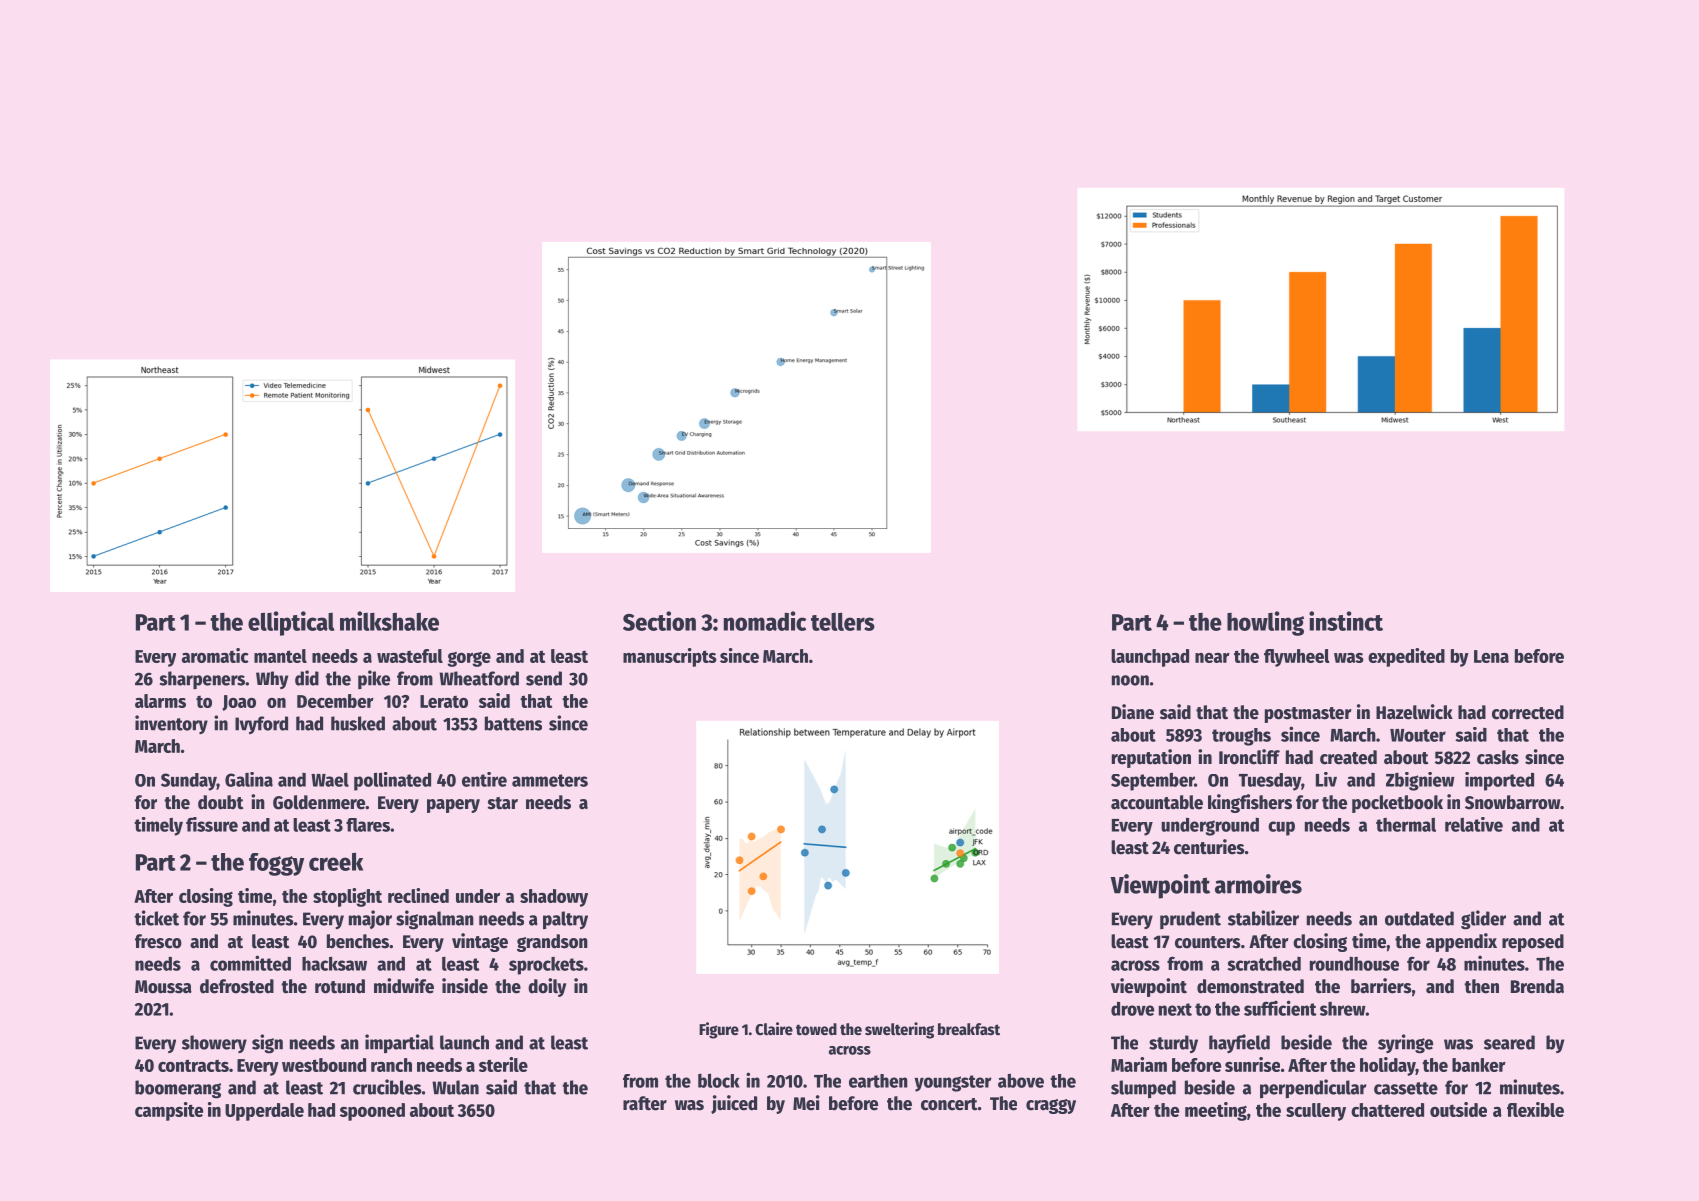 The image size is (1699, 1201). Describe the element at coordinates (1406, 657) in the screenshot. I see `expedited` at that location.
